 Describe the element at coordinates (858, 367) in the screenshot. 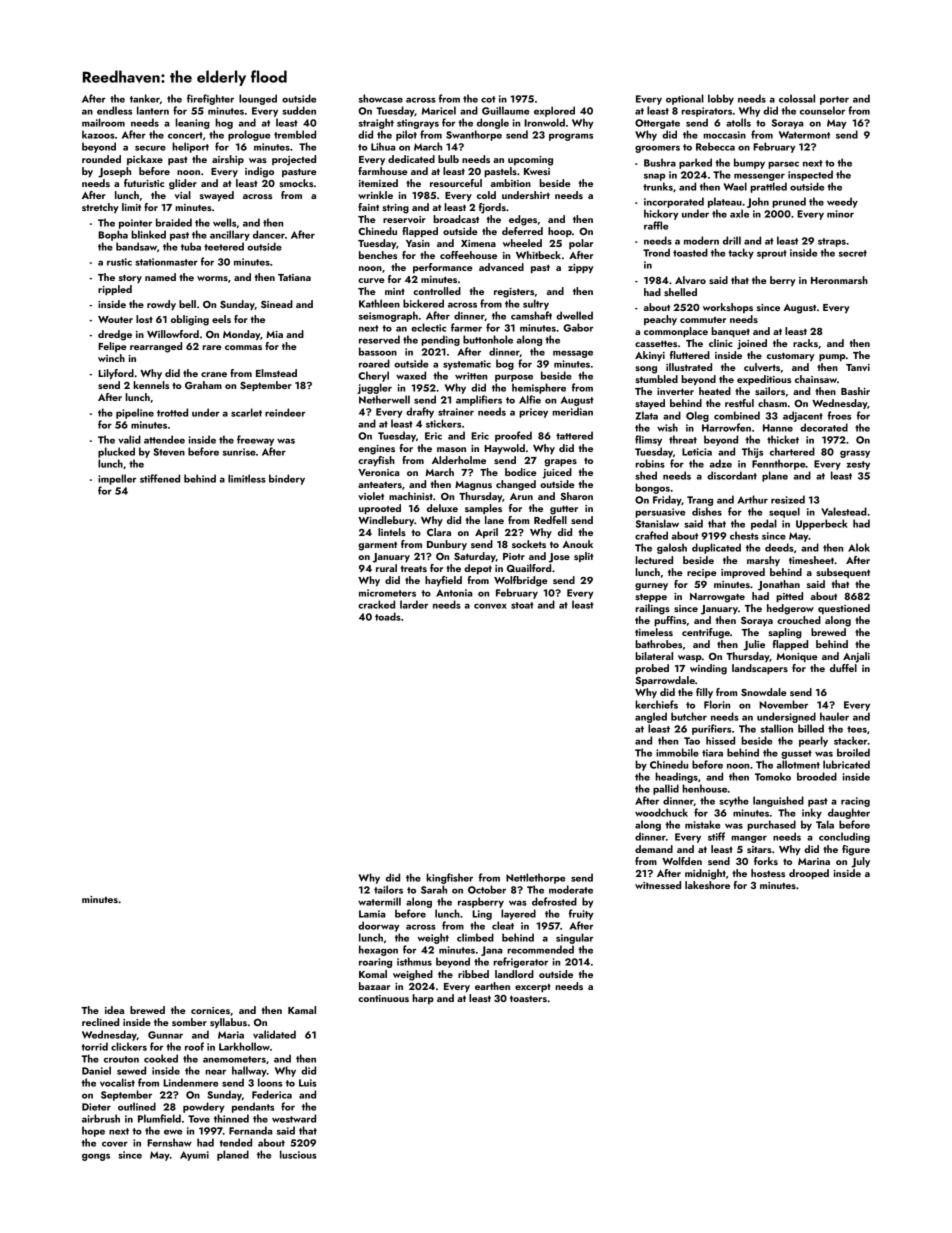

I see `Tanvi` at that location.
